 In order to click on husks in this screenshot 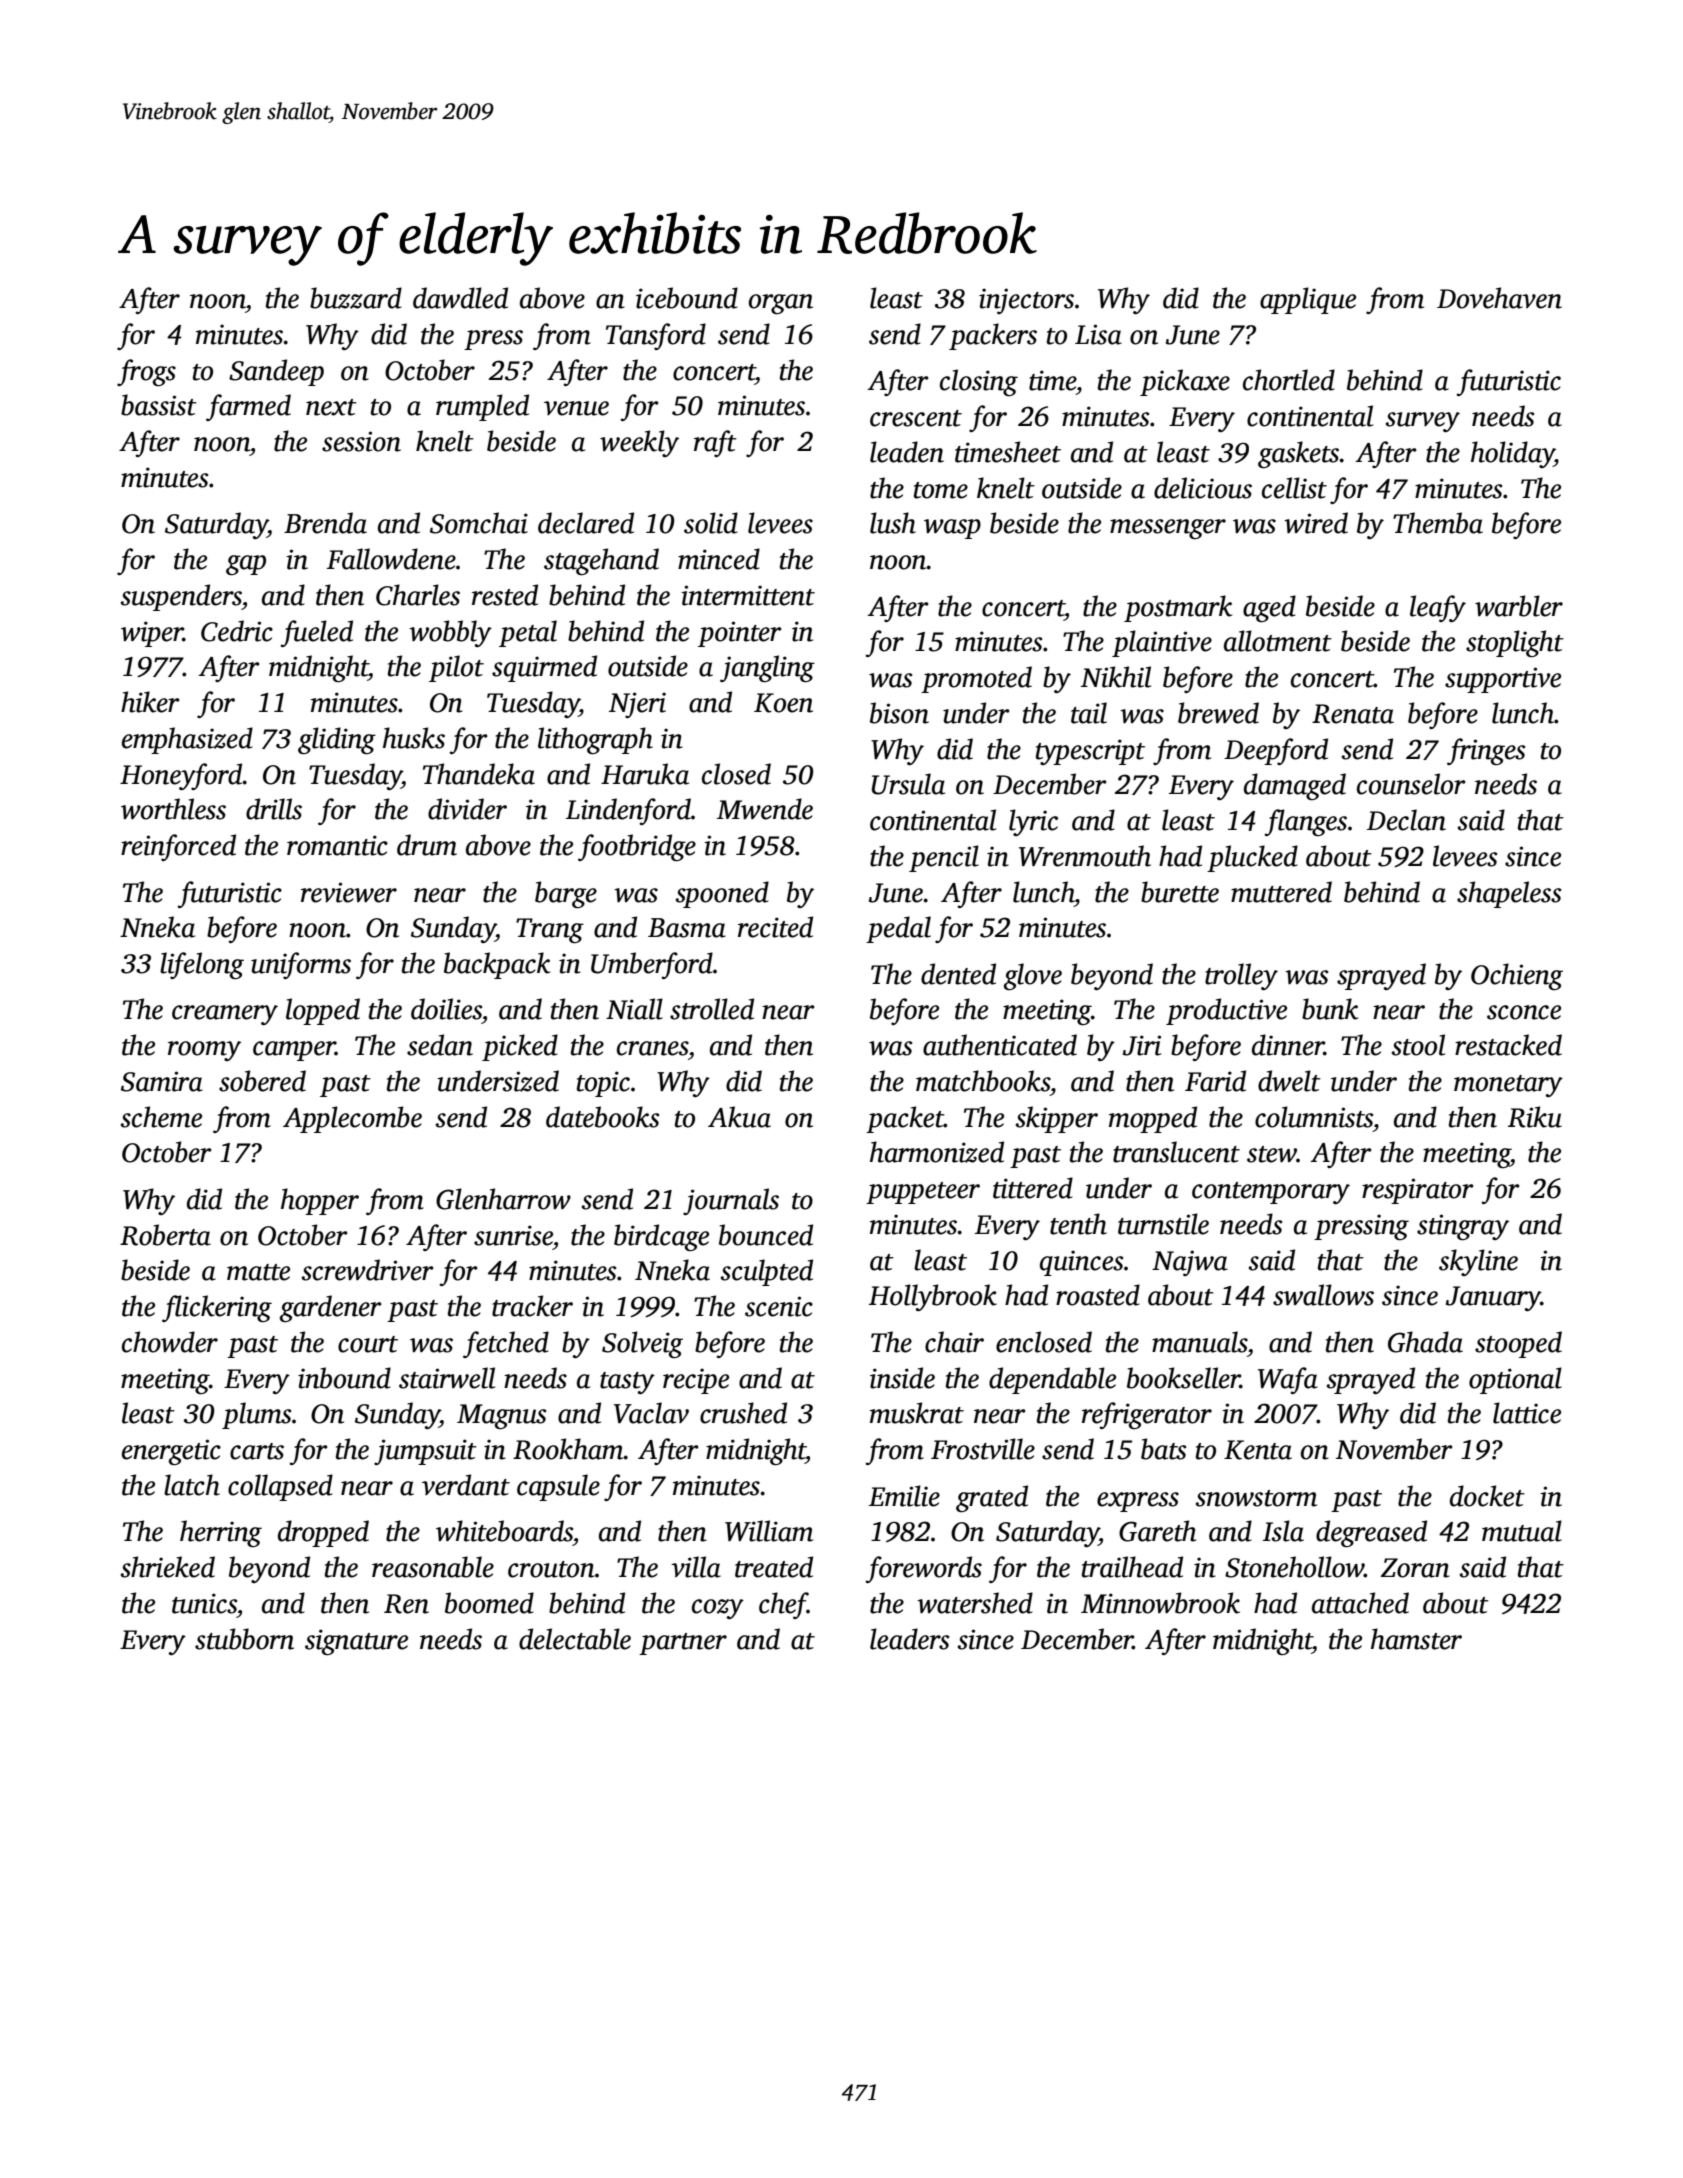, I will do `click(414, 738)`.
